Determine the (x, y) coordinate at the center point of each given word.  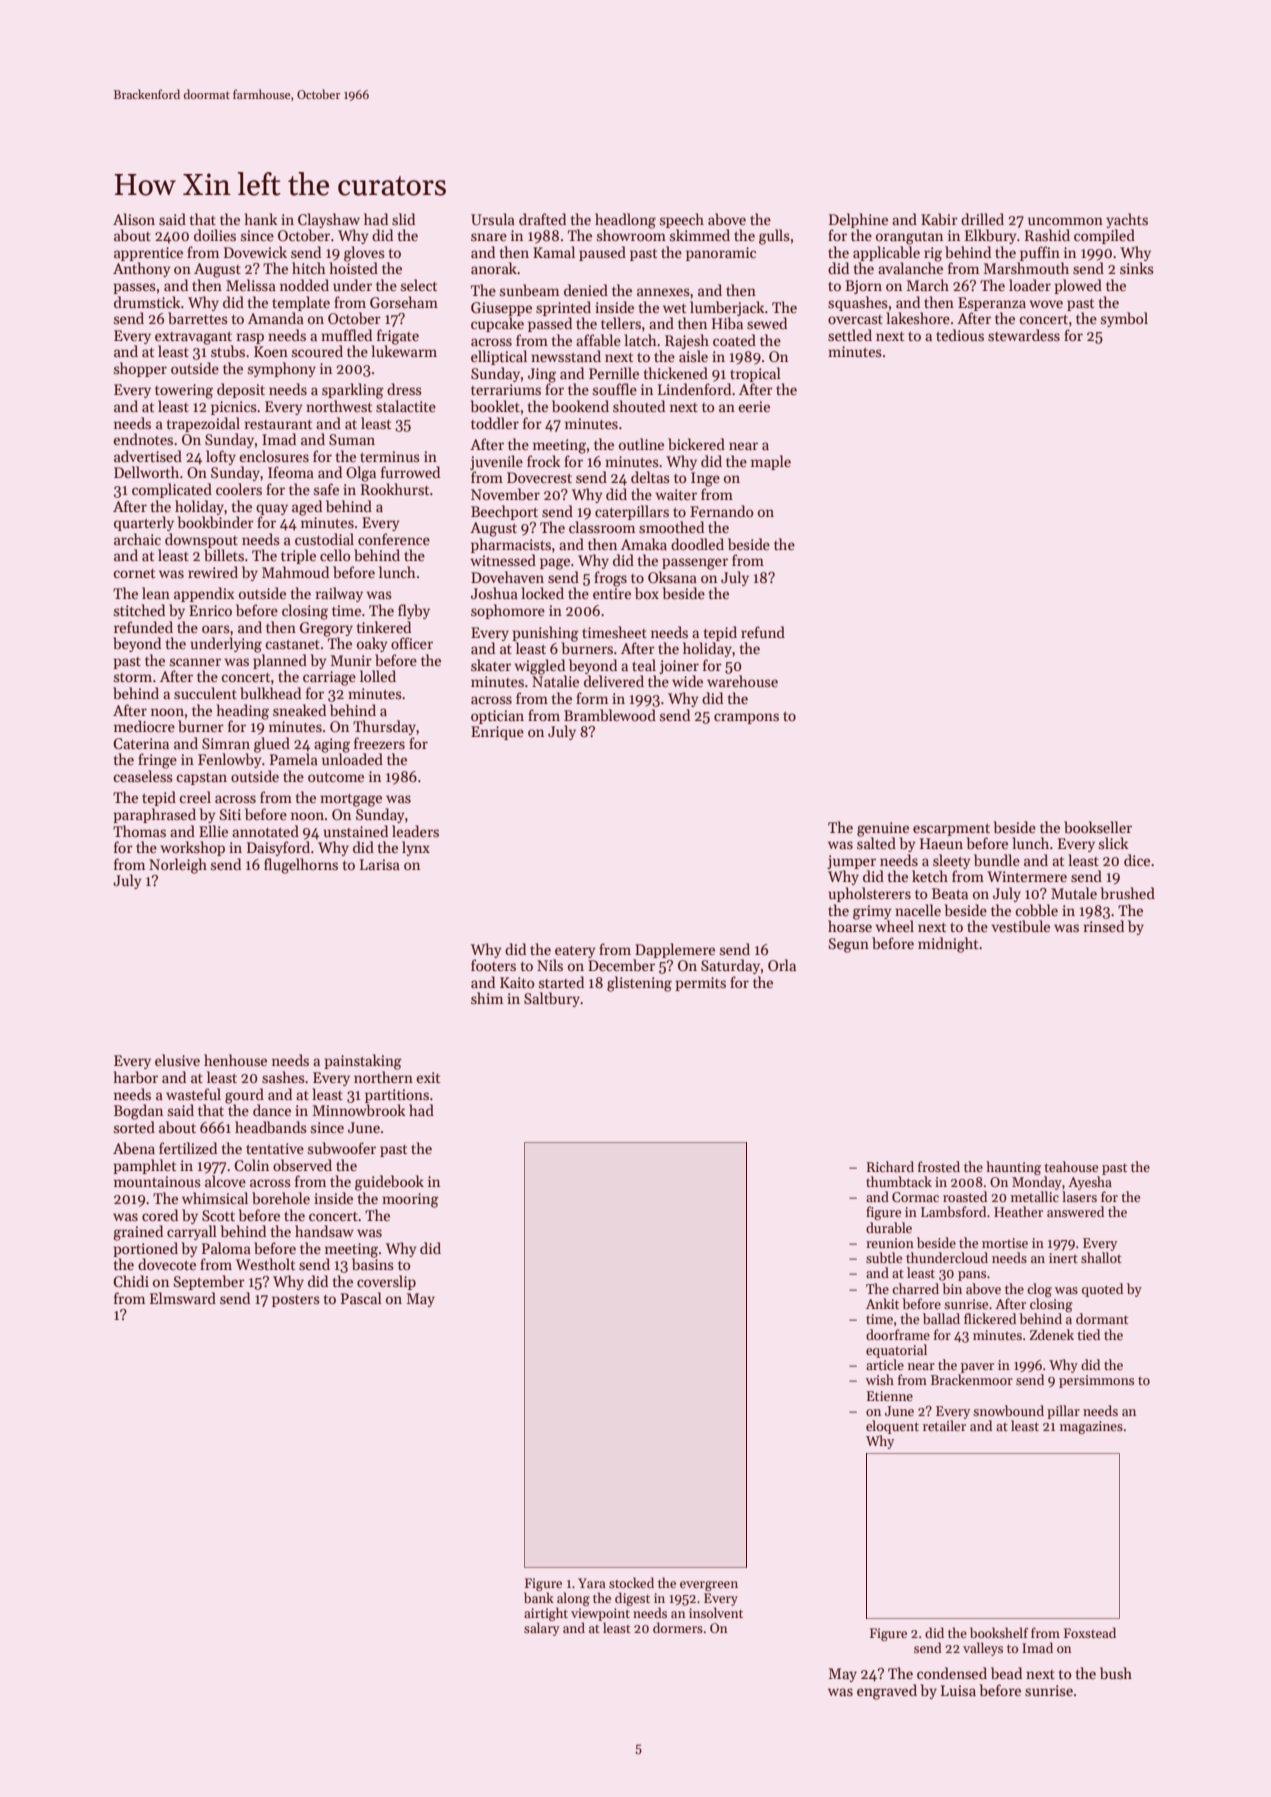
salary (542, 1629)
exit (428, 1077)
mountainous (157, 1181)
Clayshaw (329, 220)
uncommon (1065, 221)
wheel (894, 926)
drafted (542, 219)
